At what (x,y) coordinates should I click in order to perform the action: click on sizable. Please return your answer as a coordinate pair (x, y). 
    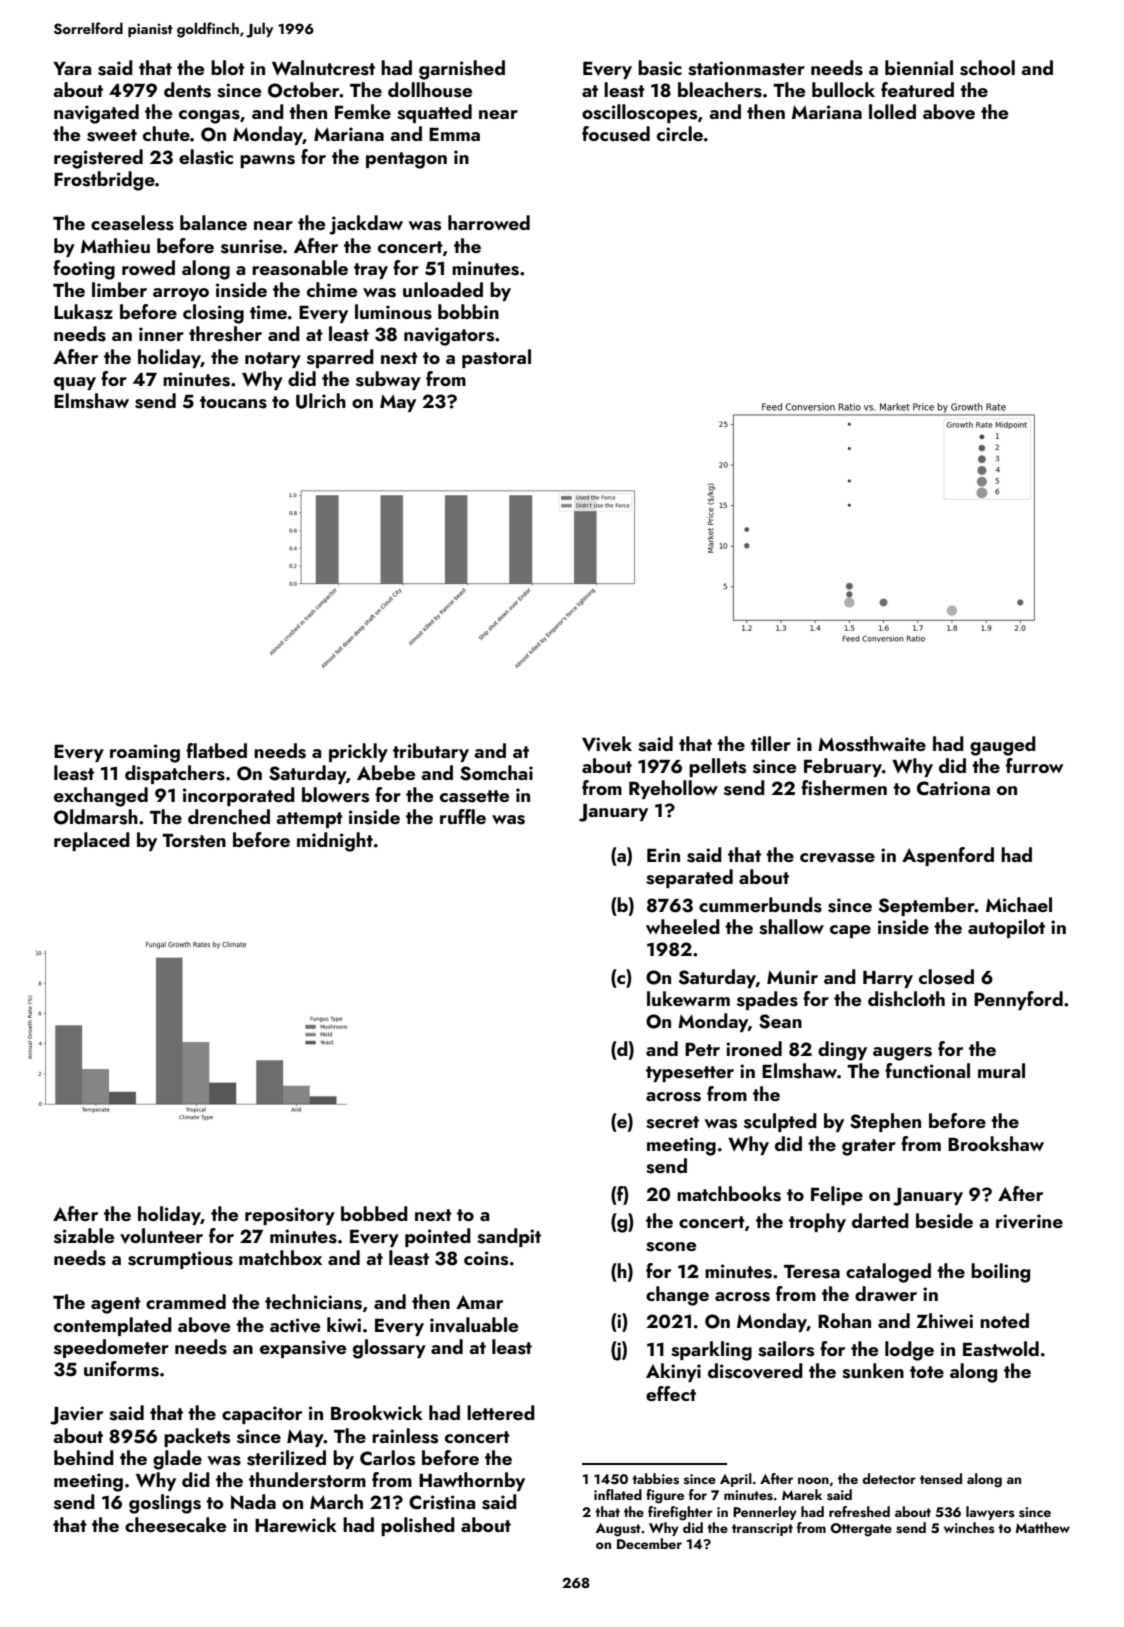
    Looking at the image, I should click on (84, 1236).
